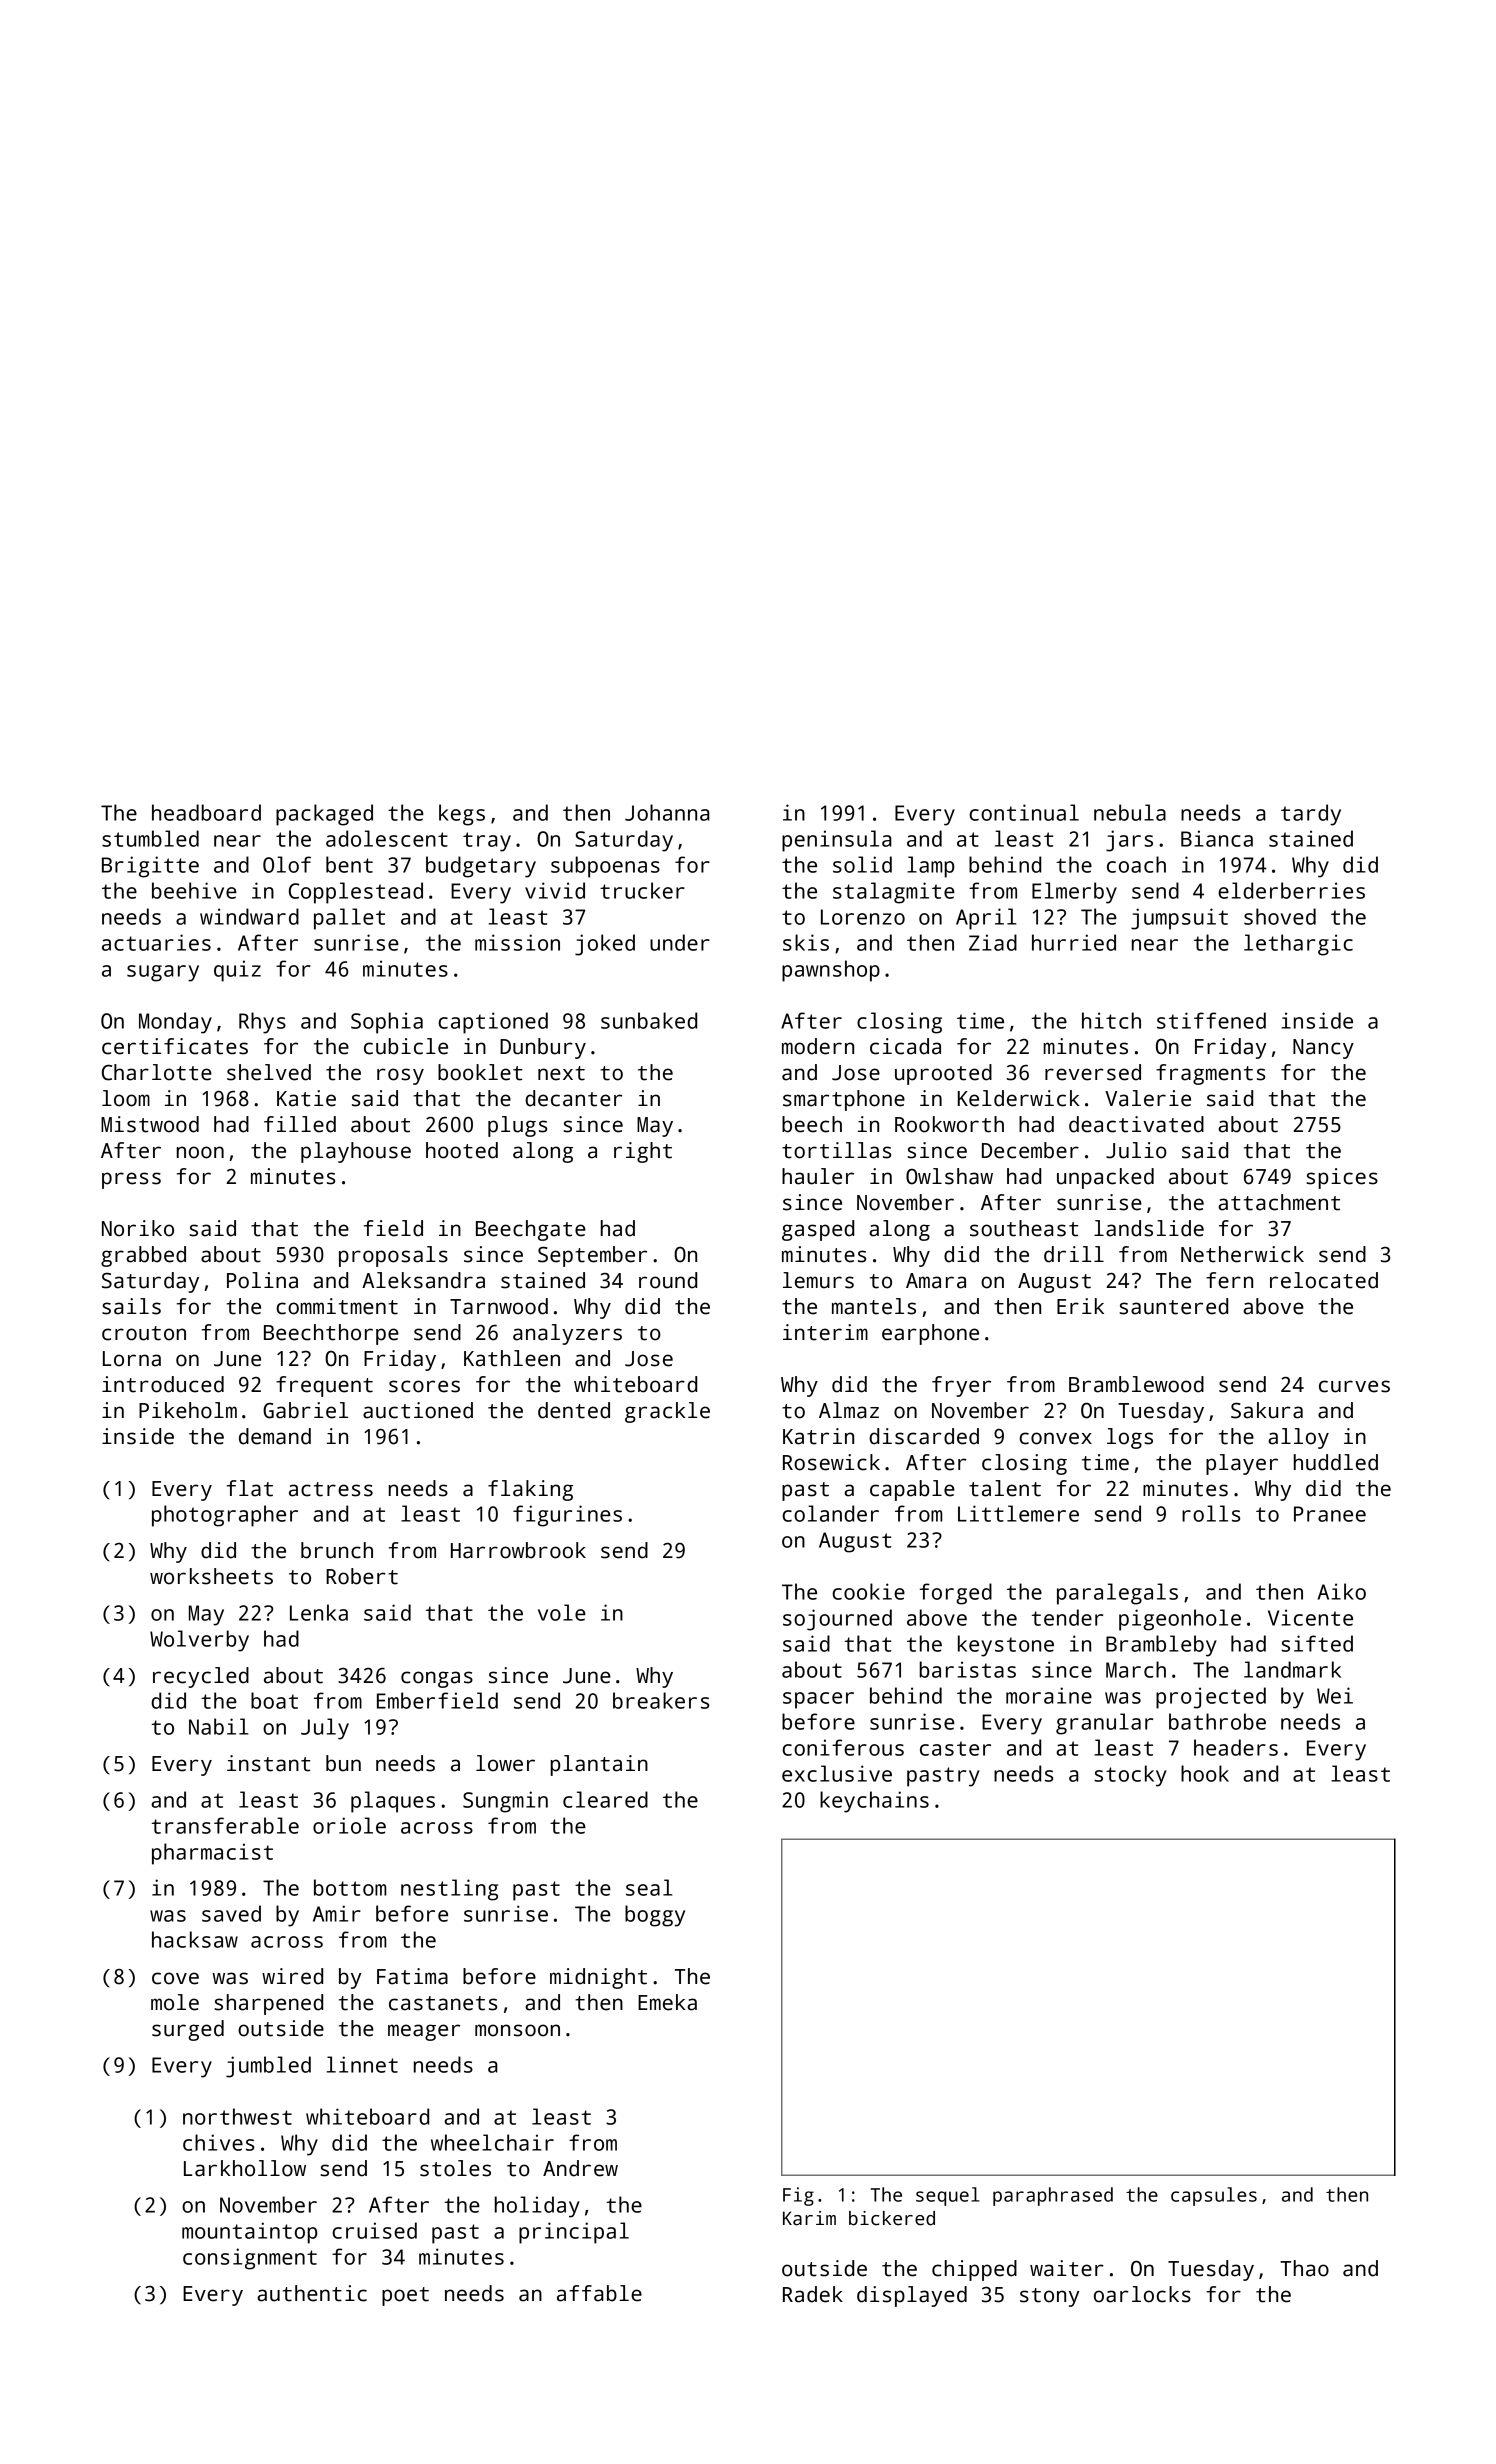  Describe the element at coordinates (537, 2207) in the screenshot. I see `holiday` at that location.
